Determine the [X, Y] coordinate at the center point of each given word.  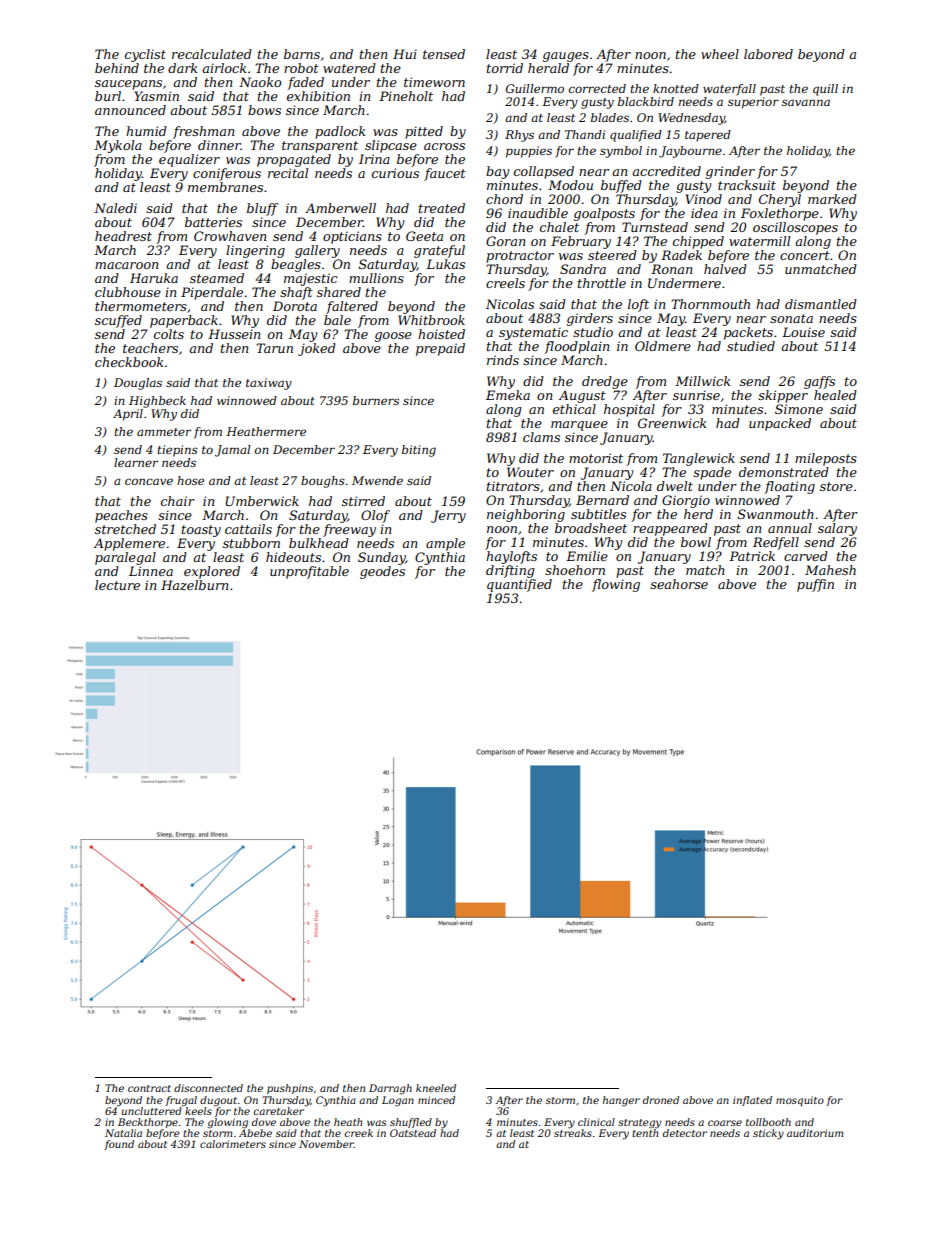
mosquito [800, 1101]
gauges [566, 57]
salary [837, 529]
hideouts [293, 557]
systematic [533, 333]
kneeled [436, 1088]
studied [751, 346]
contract [149, 1088]
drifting [510, 571]
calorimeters [233, 1144]
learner [136, 462]
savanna [806, 102]
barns [302, 54]
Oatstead [413, 1133]
